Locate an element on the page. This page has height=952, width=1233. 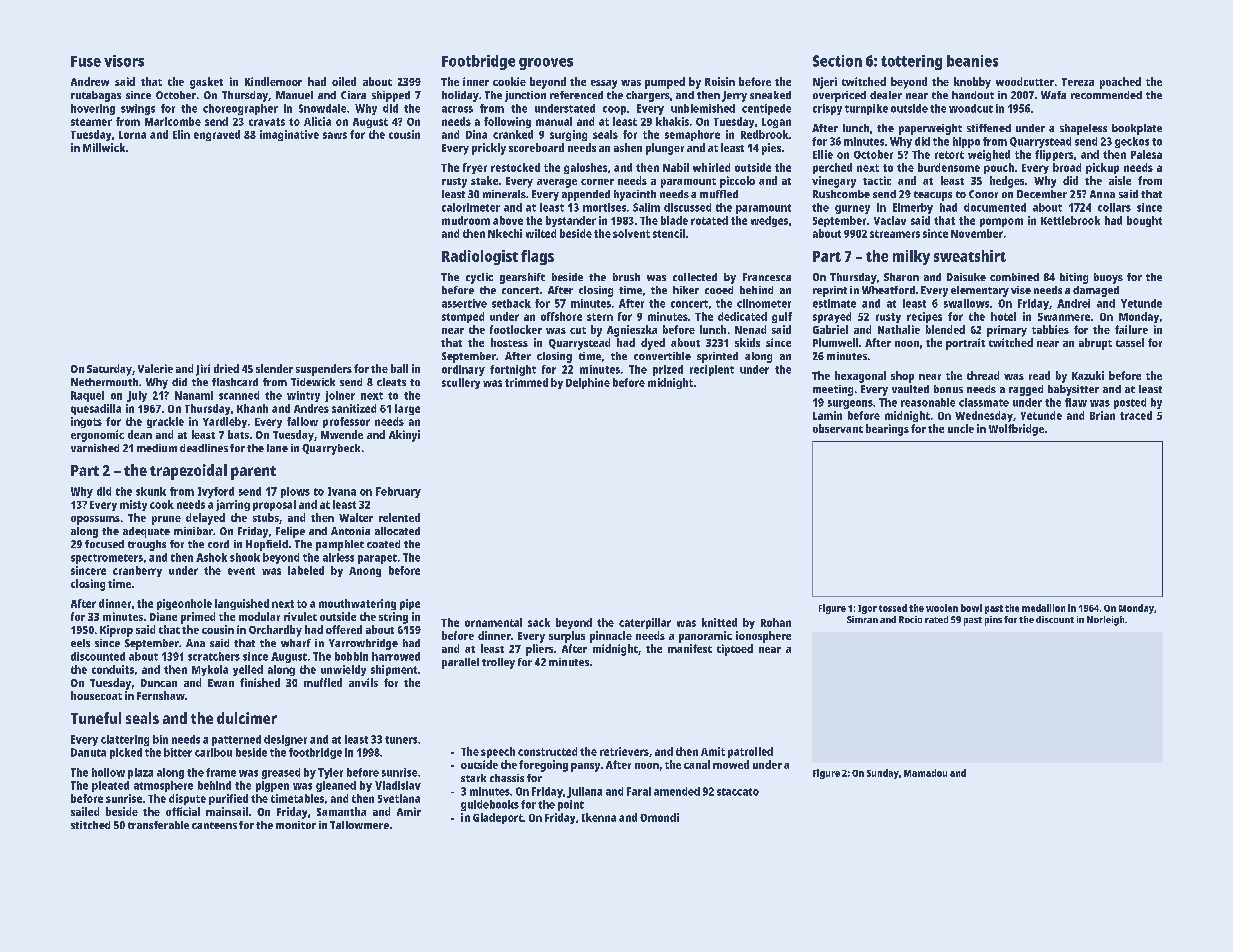
Mamadou is located at coordinates (925, 773).
